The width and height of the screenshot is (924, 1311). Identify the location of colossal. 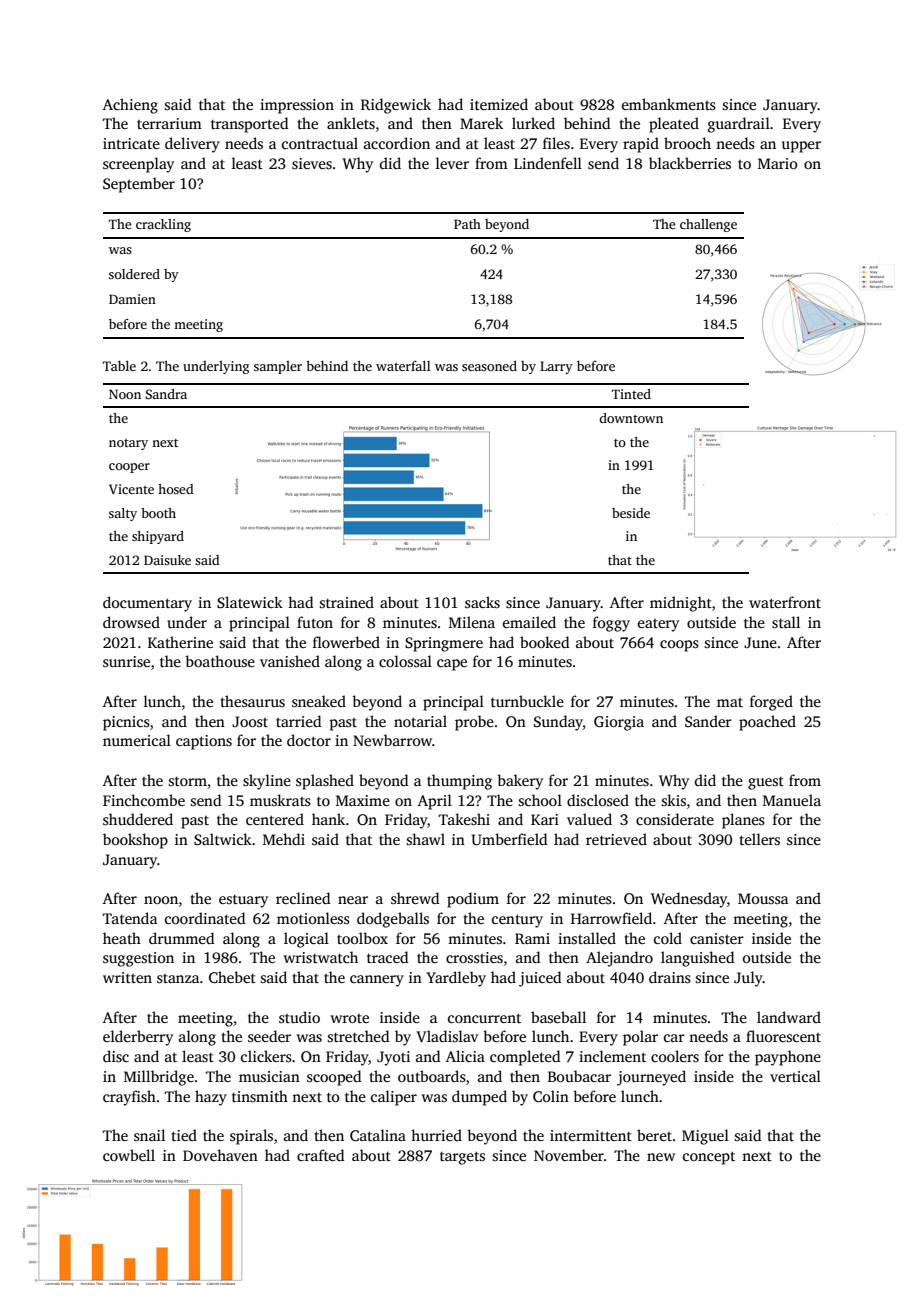
(405, 661).
